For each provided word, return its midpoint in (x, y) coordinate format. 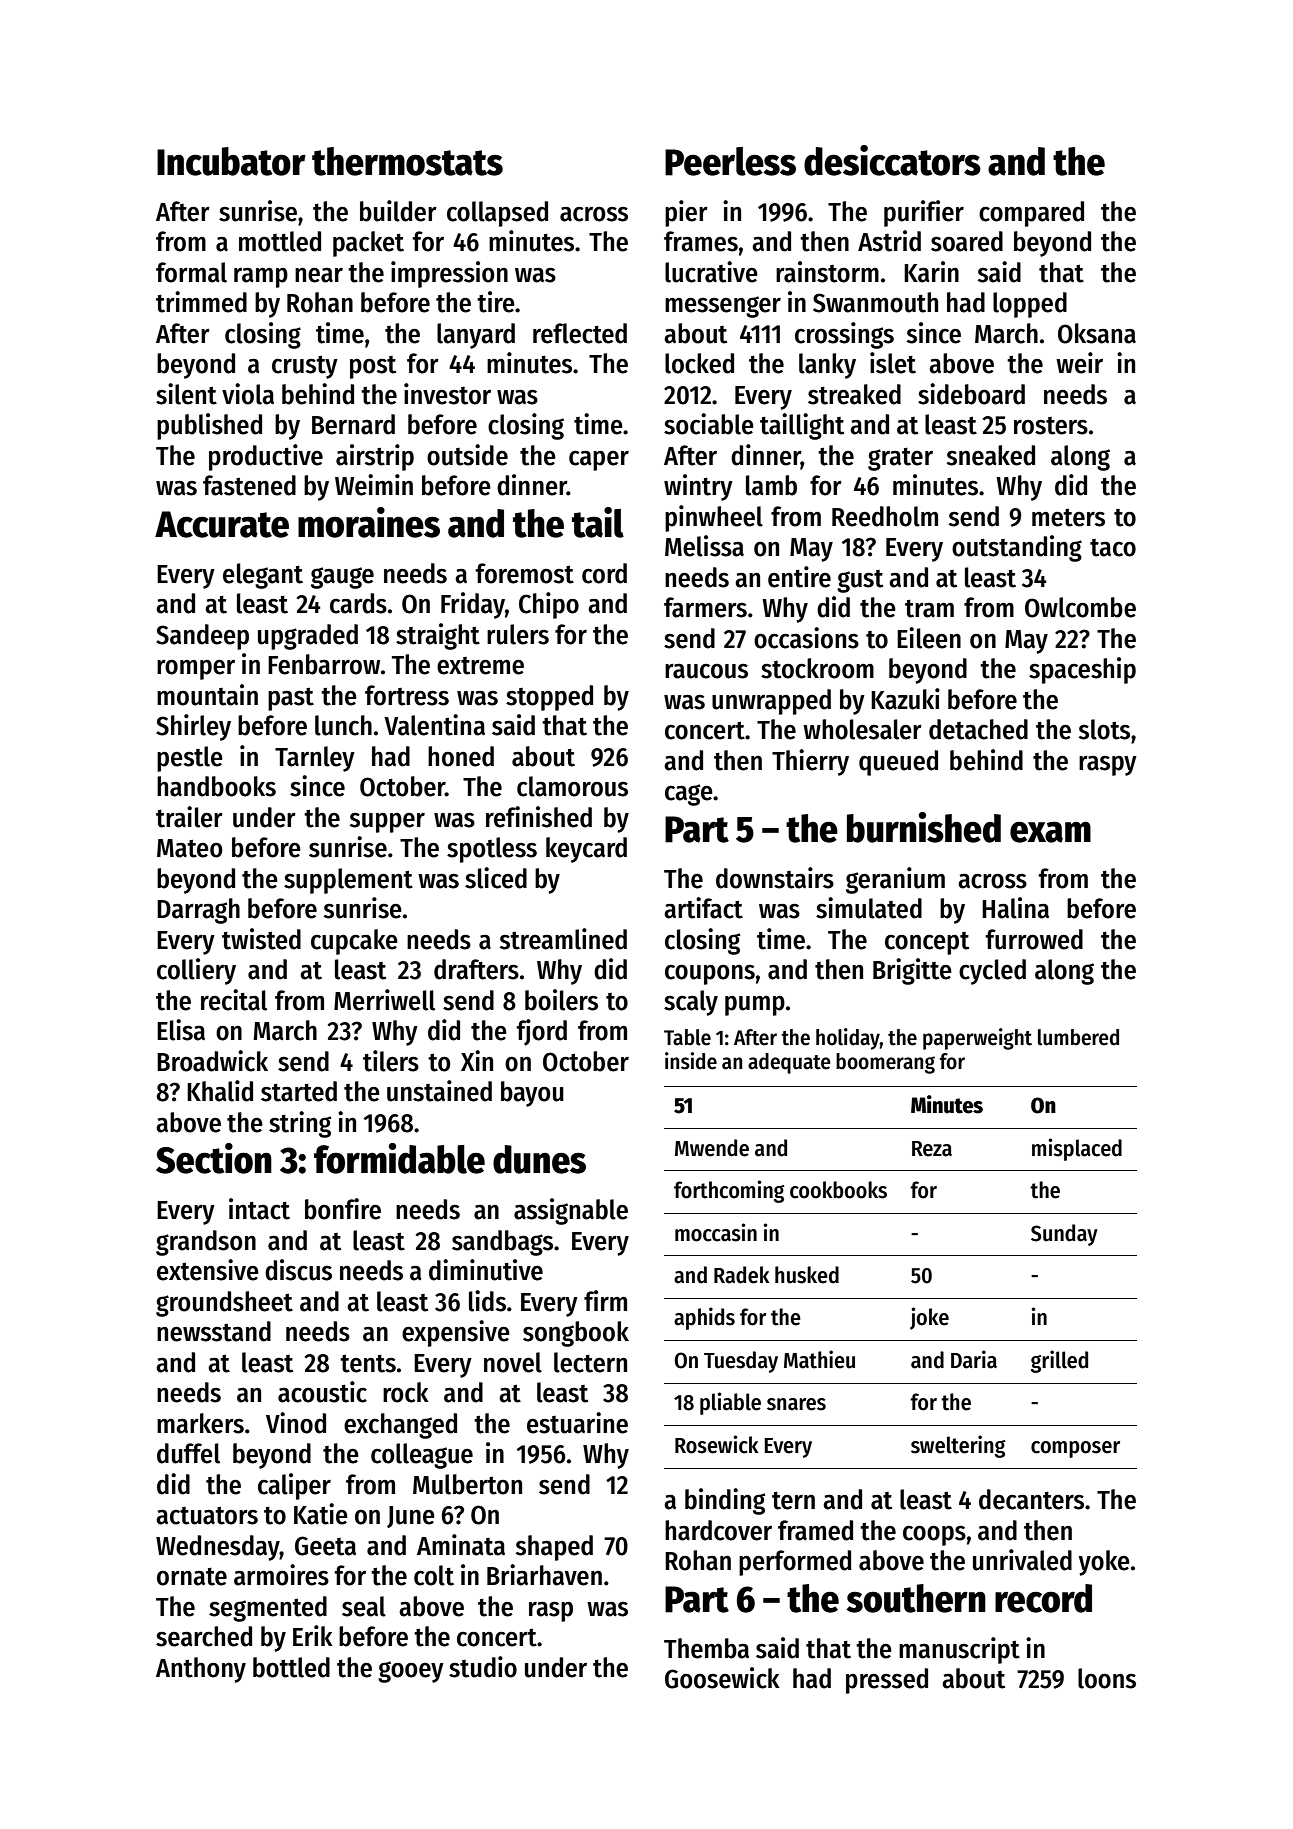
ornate (192, 1577)
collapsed (497, 214)
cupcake (354, 942)
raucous (706, 671)
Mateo (190, 848)
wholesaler (862, 729)
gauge (342, 578)
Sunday (1064, 1235)
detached (978, 729)
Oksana (1097, 333)
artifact (703, 908)
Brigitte (912, 971)
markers (200, 1423)
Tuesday (741, 1362)
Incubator (231, 161)
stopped (549, 698)
